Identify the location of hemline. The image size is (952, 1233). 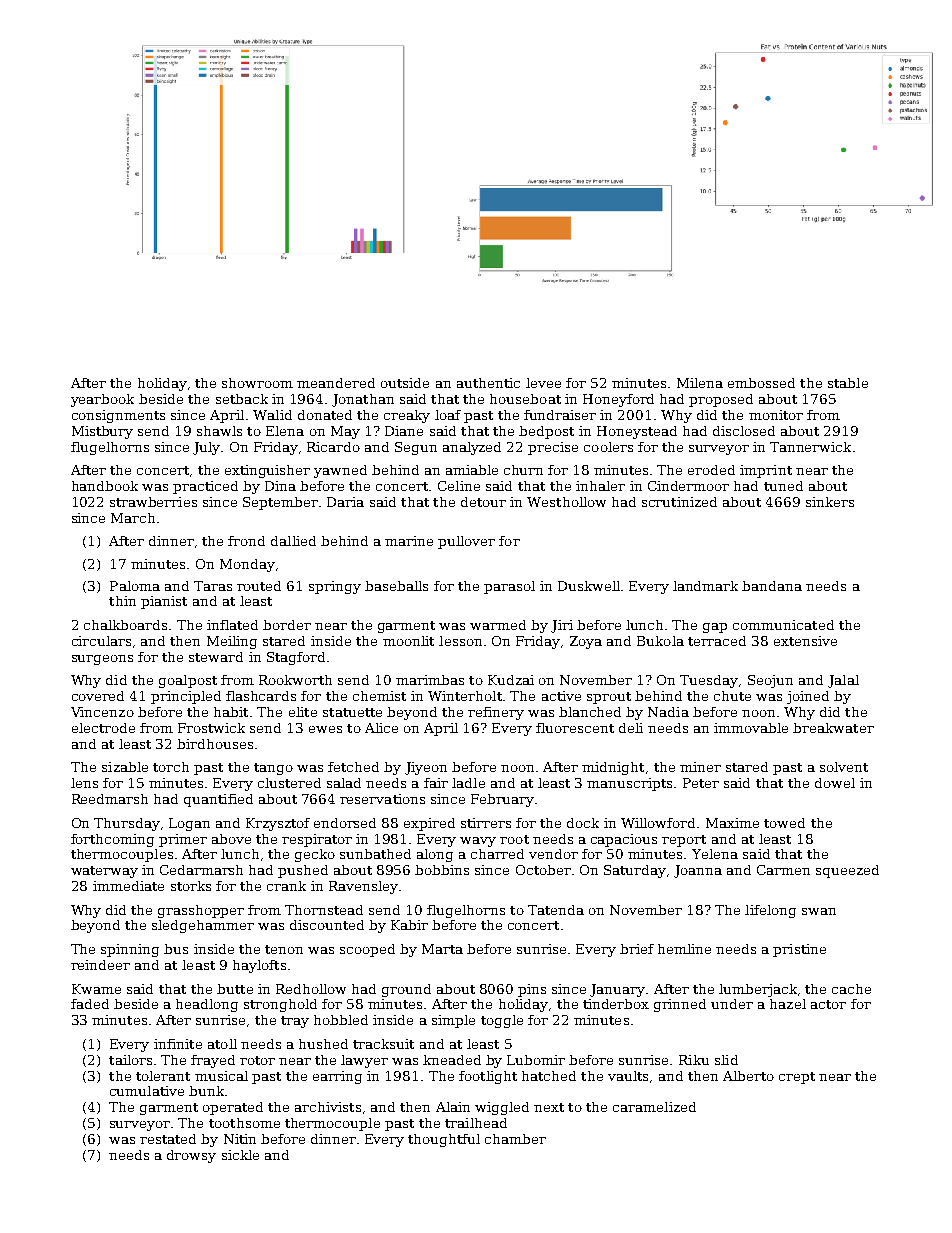
(684, 949).
